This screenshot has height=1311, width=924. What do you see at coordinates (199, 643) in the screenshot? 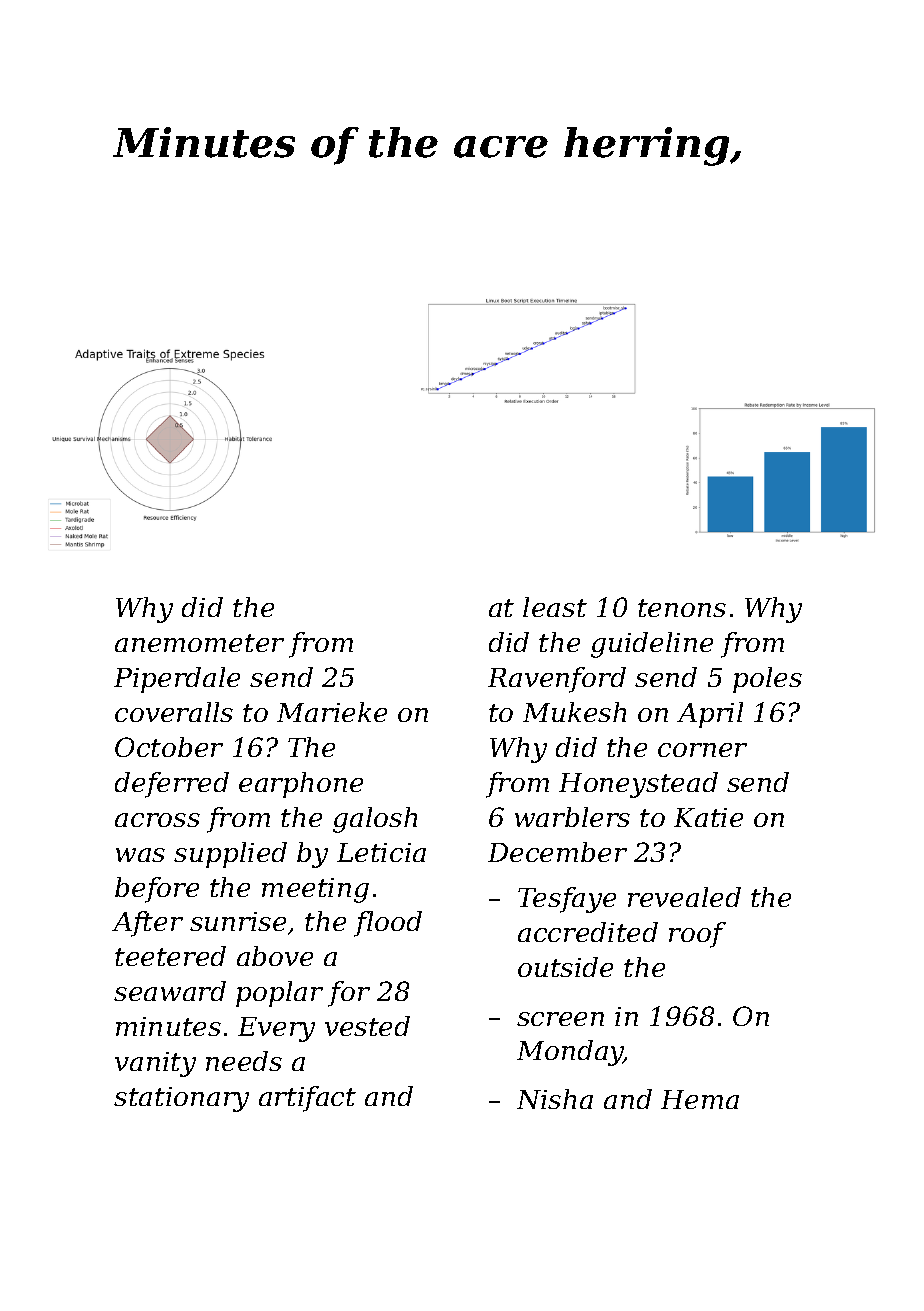
I see `anemometer` at bounding box center [199, 643].
